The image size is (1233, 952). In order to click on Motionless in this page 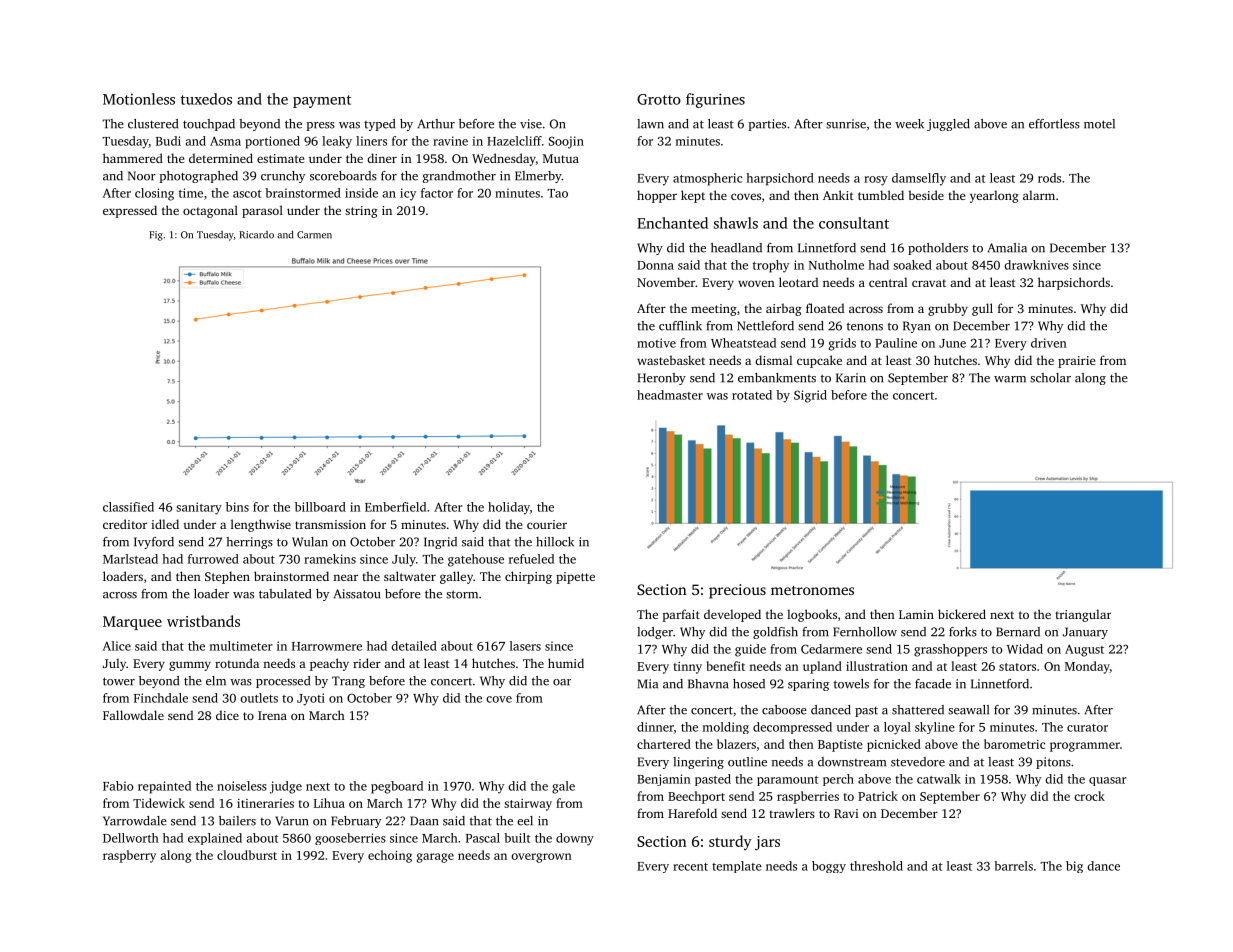, I will do `click(139, 99)`.
